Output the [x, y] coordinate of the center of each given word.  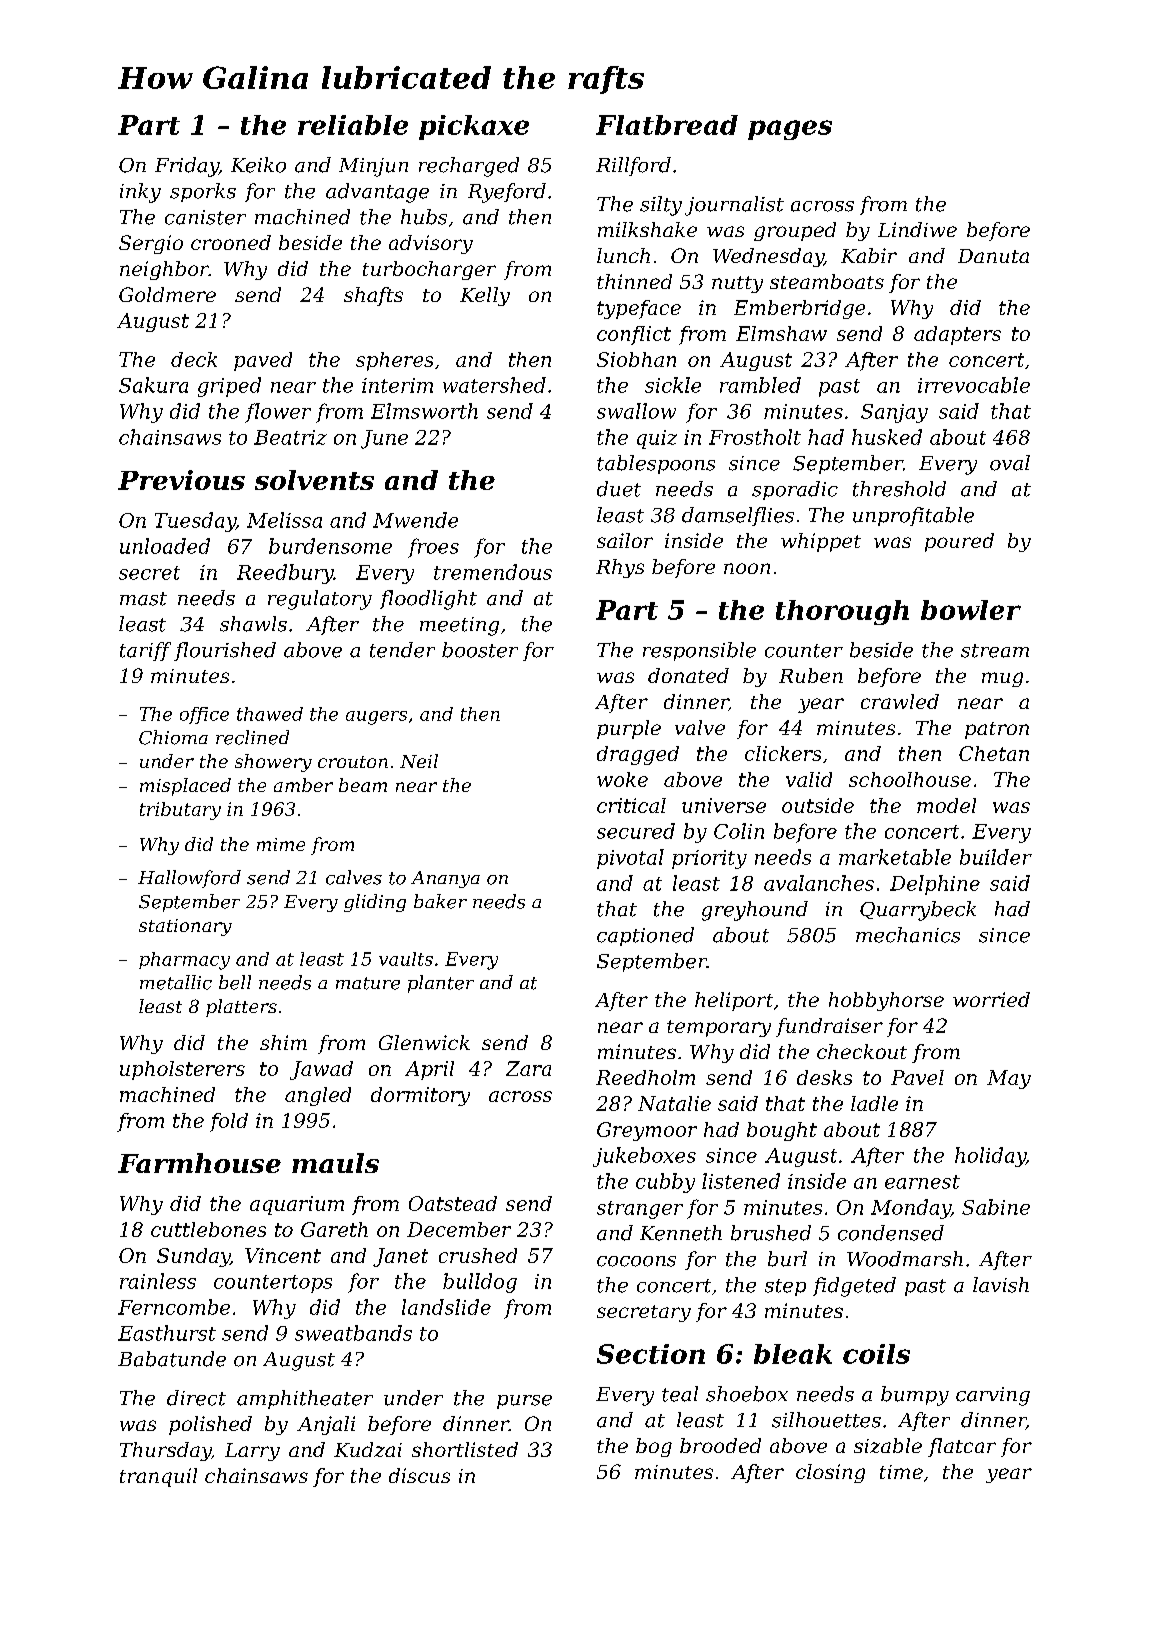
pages [790, 130]
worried [991, 999]
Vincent [283, 1255]
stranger [640, 1210]
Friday [187, 167]
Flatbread [667, 125]
